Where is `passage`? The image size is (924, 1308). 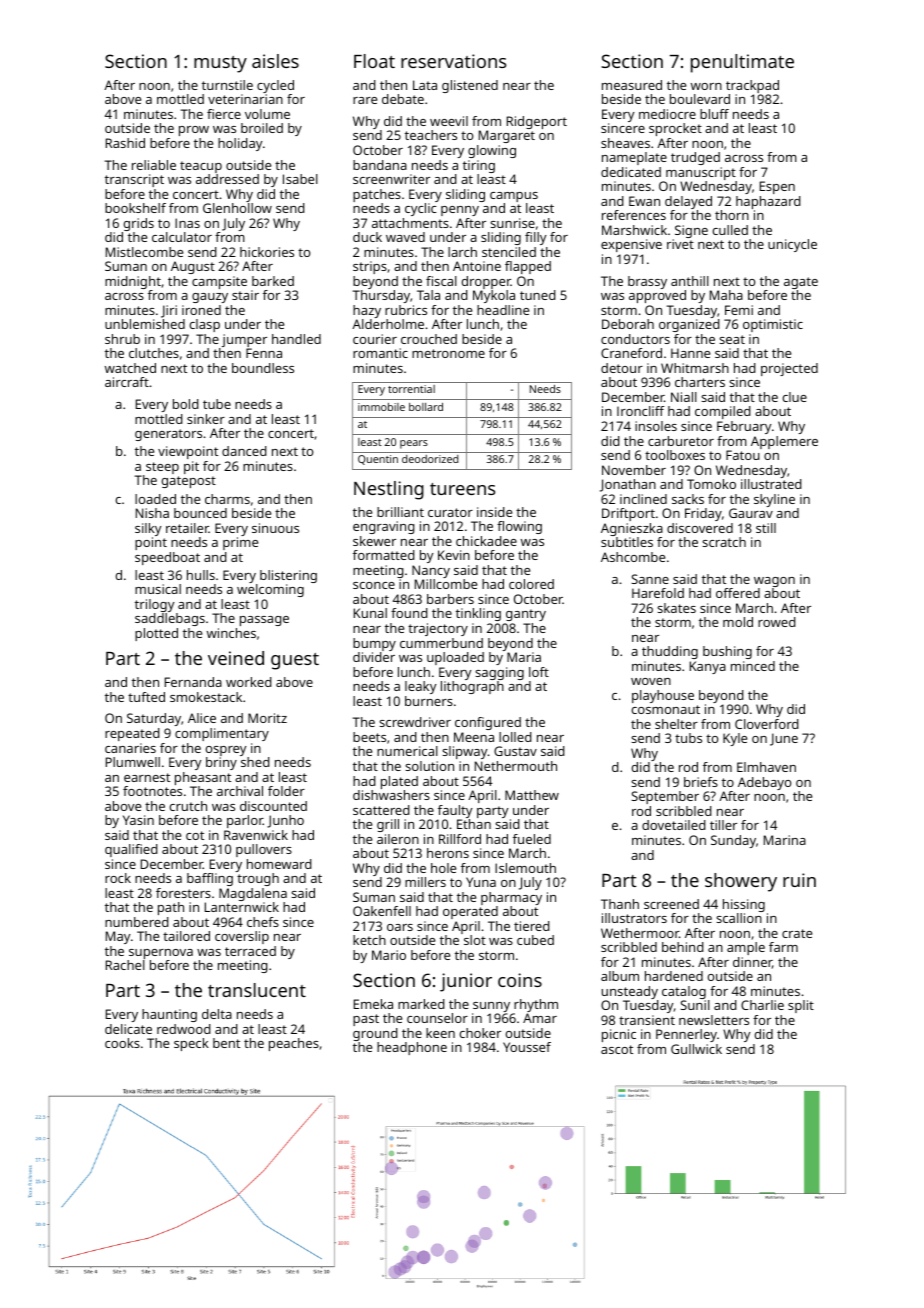
passage is located at coordinates (264, 621).
